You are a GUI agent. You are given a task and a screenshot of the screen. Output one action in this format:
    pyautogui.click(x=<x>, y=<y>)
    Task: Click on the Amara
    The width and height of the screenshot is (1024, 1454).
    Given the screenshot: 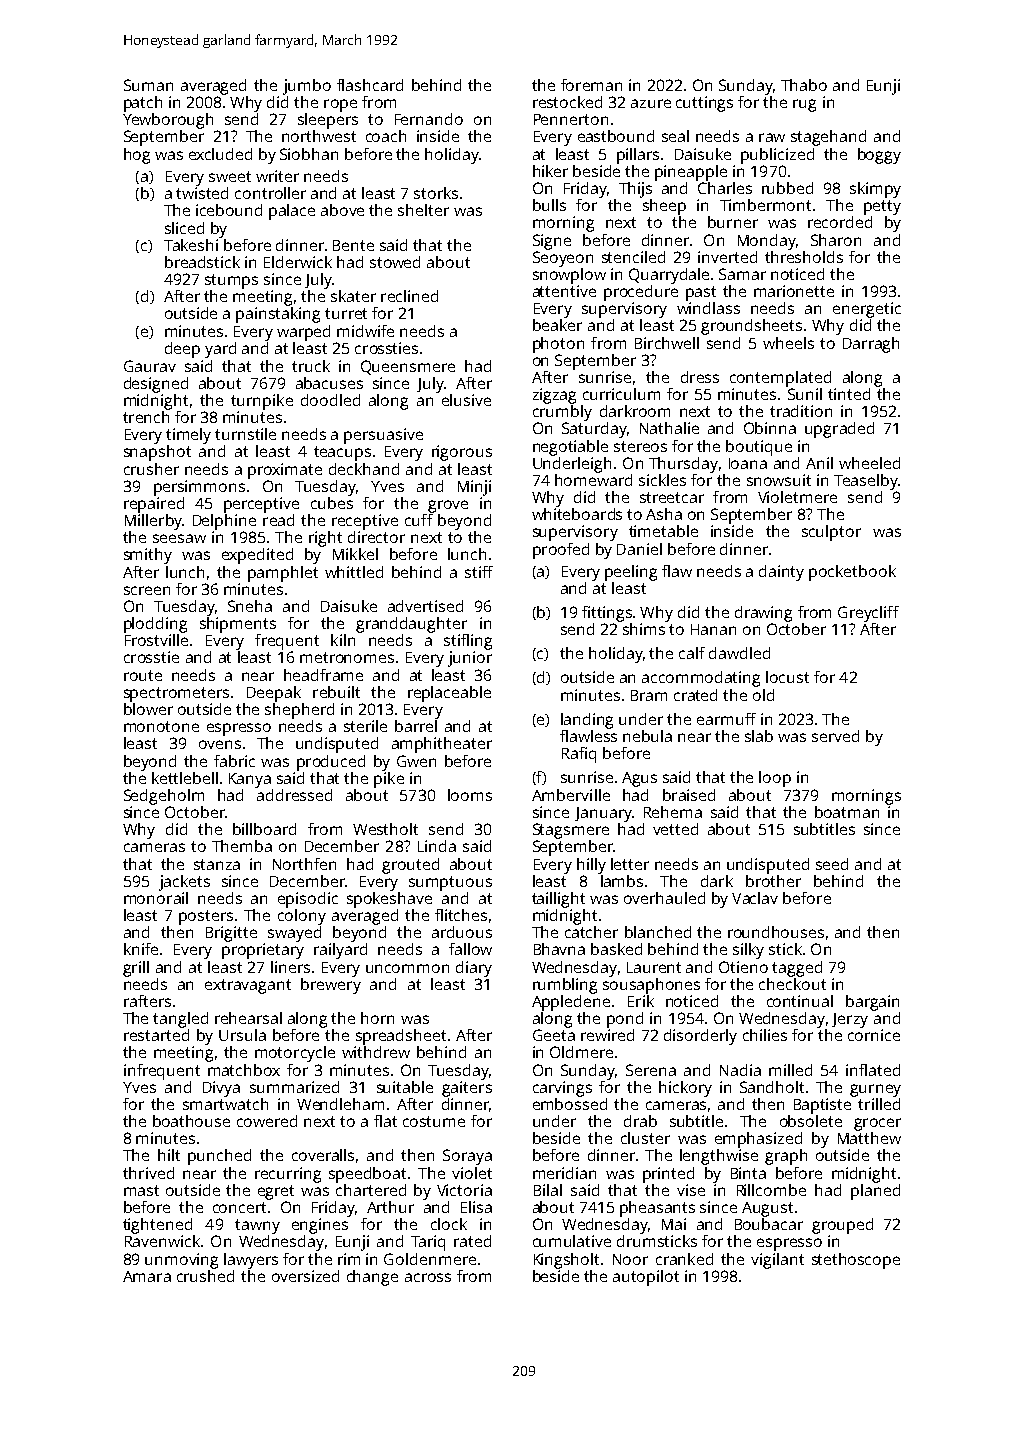 What is the action you would take?
    pyautogui.click(x=147, y=1276)
